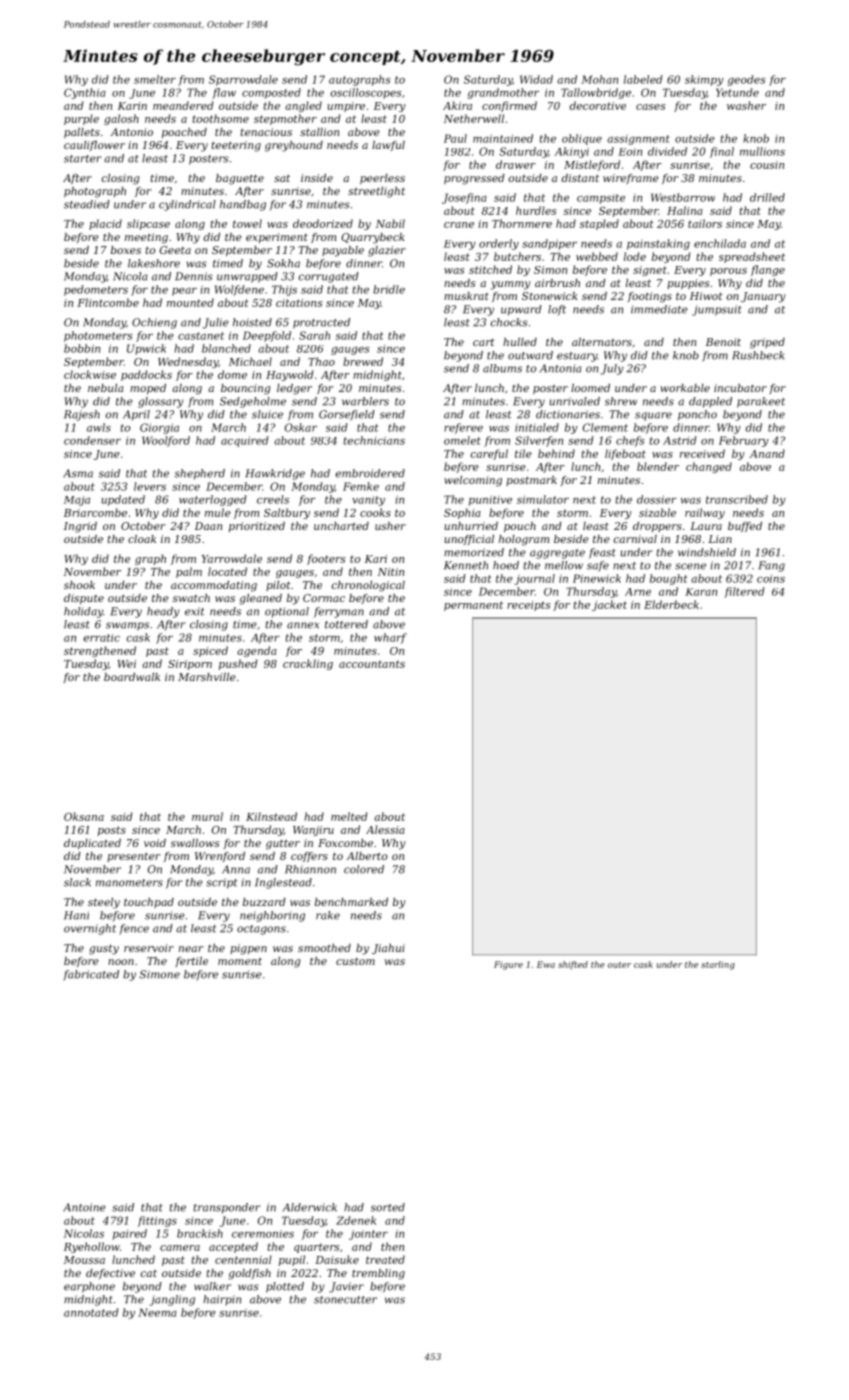 This page has height=1400, width=849. I want to click on Paul, so click(455, 138).
